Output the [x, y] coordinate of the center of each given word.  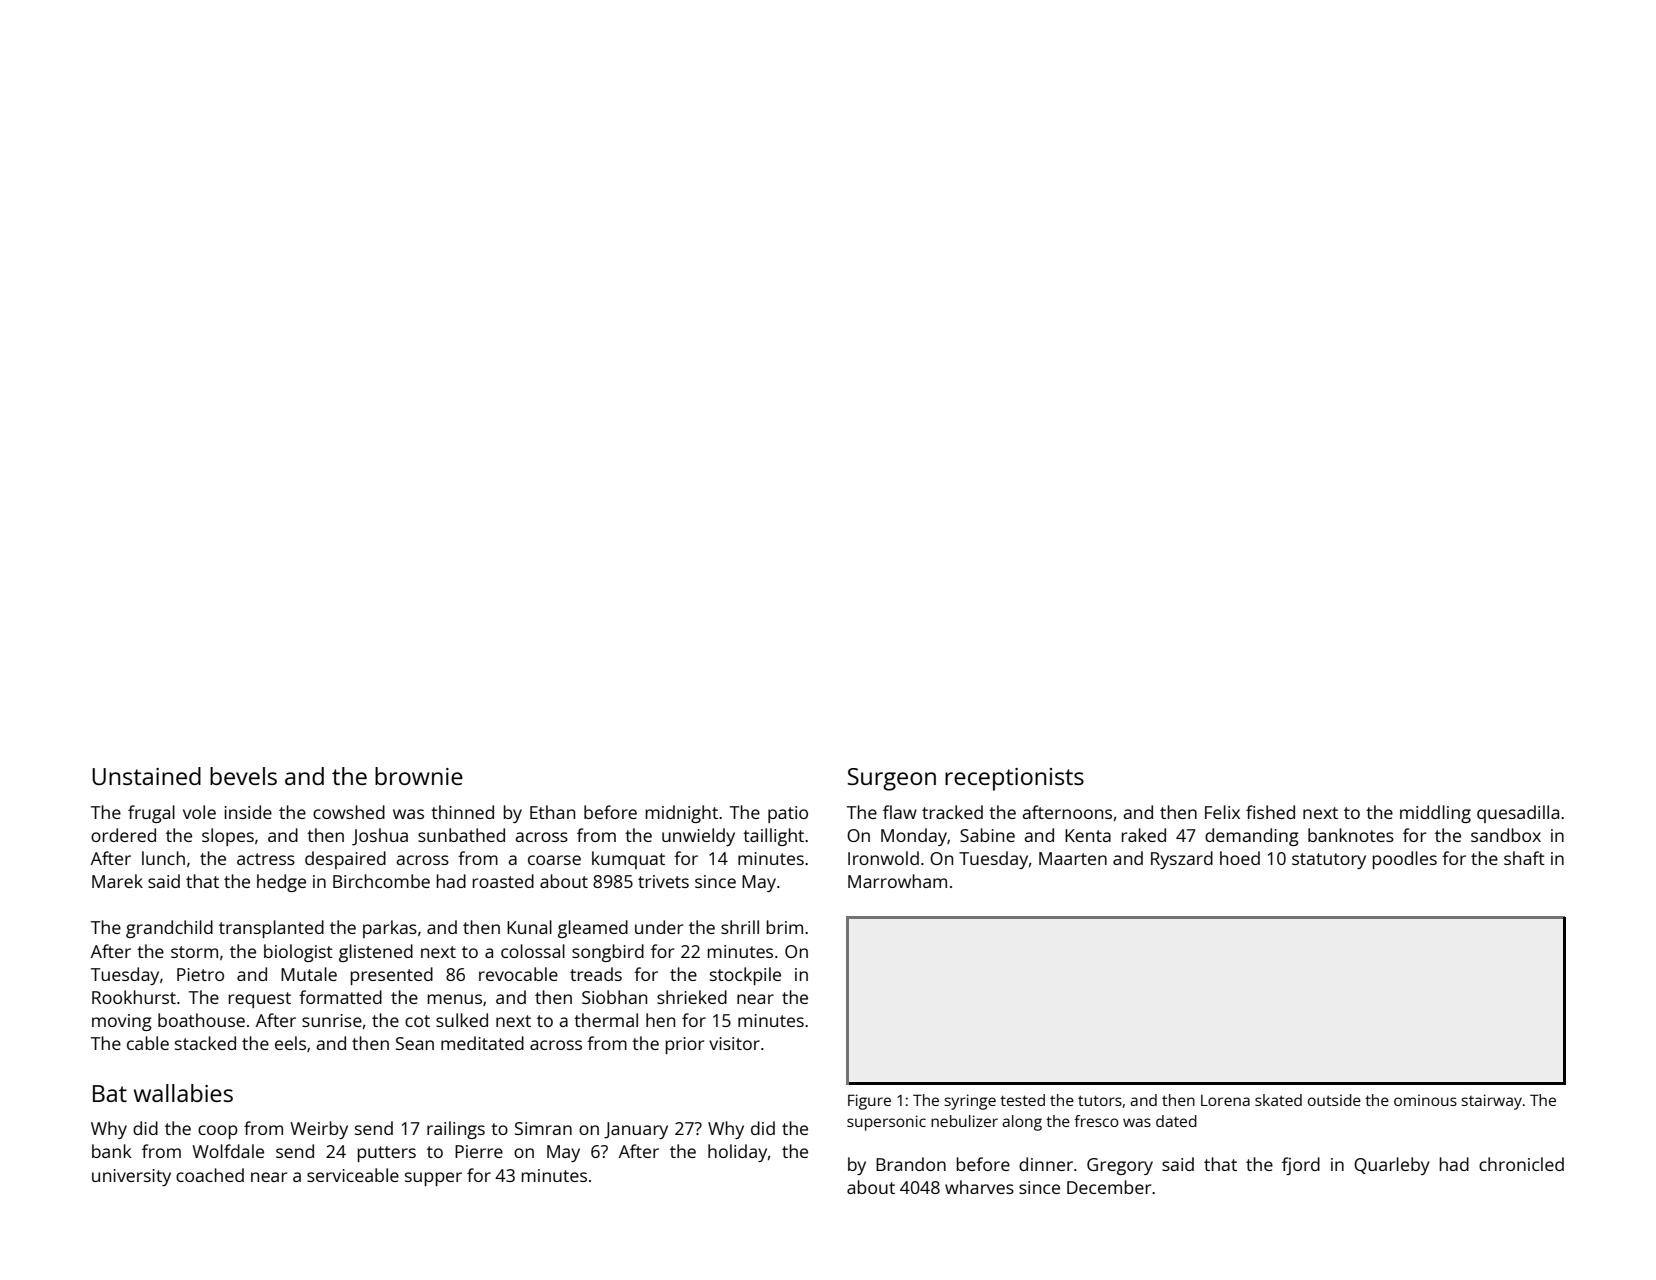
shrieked [692, 997]
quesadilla [1518, 814]
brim [785, 927]
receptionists [1014, 779]
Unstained [146, 776]
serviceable [353, 1175]
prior [685, 1045]
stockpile [745, 976]
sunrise [332, 1020]
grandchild [169, 929]
